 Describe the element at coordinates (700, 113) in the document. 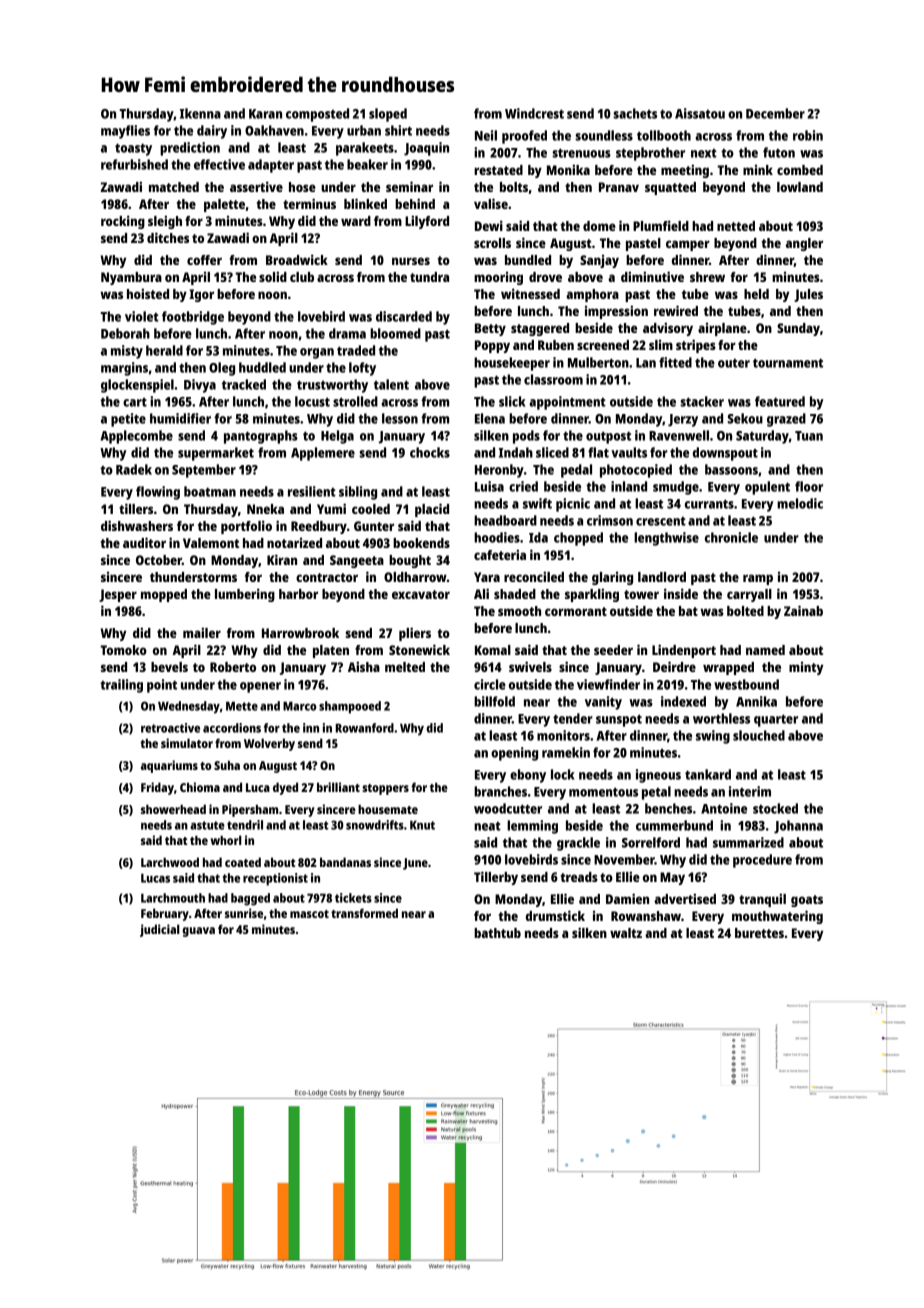

I see `Aissatou` at that location.
